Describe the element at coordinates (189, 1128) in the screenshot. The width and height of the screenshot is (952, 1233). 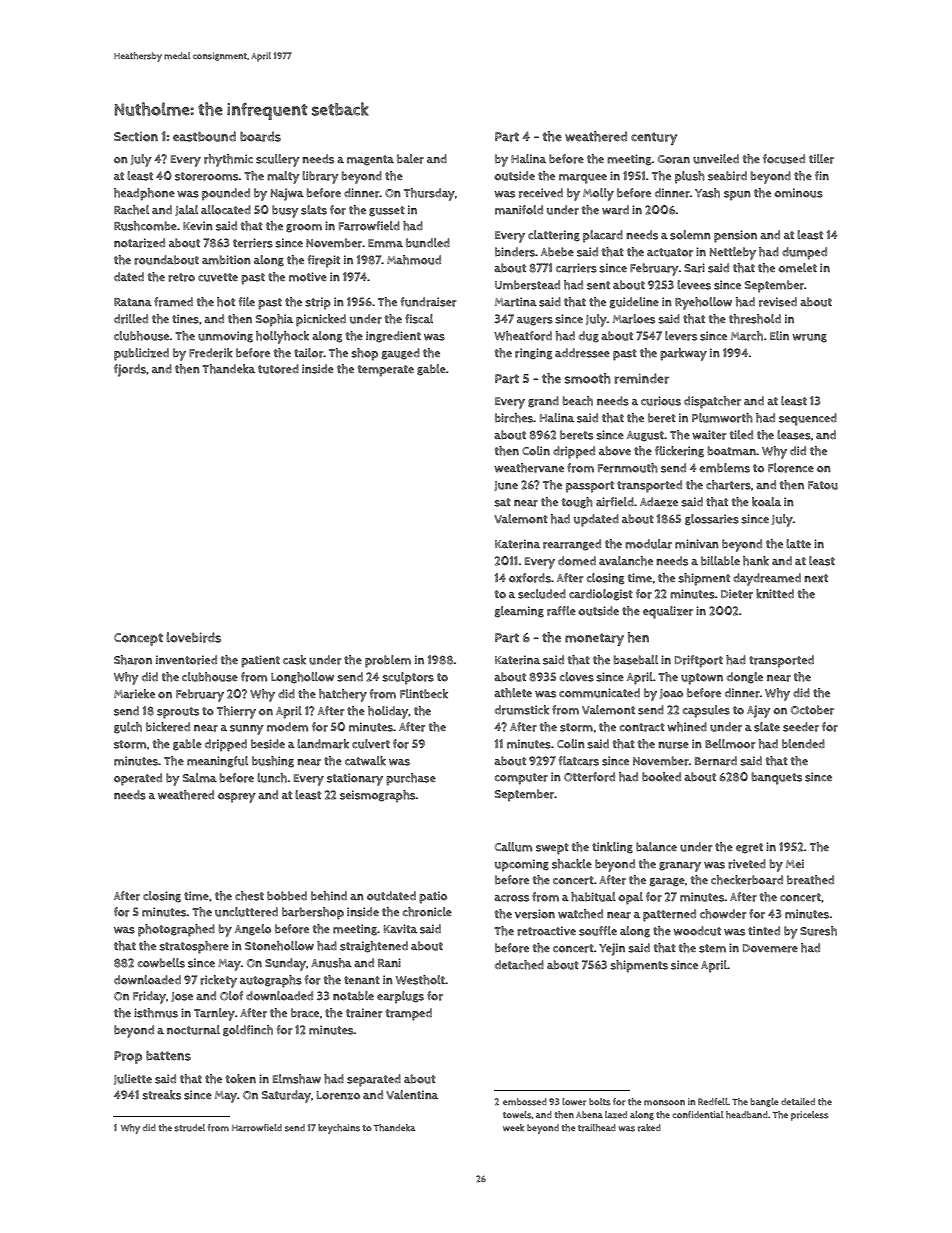
I see `strudel` at that location.
